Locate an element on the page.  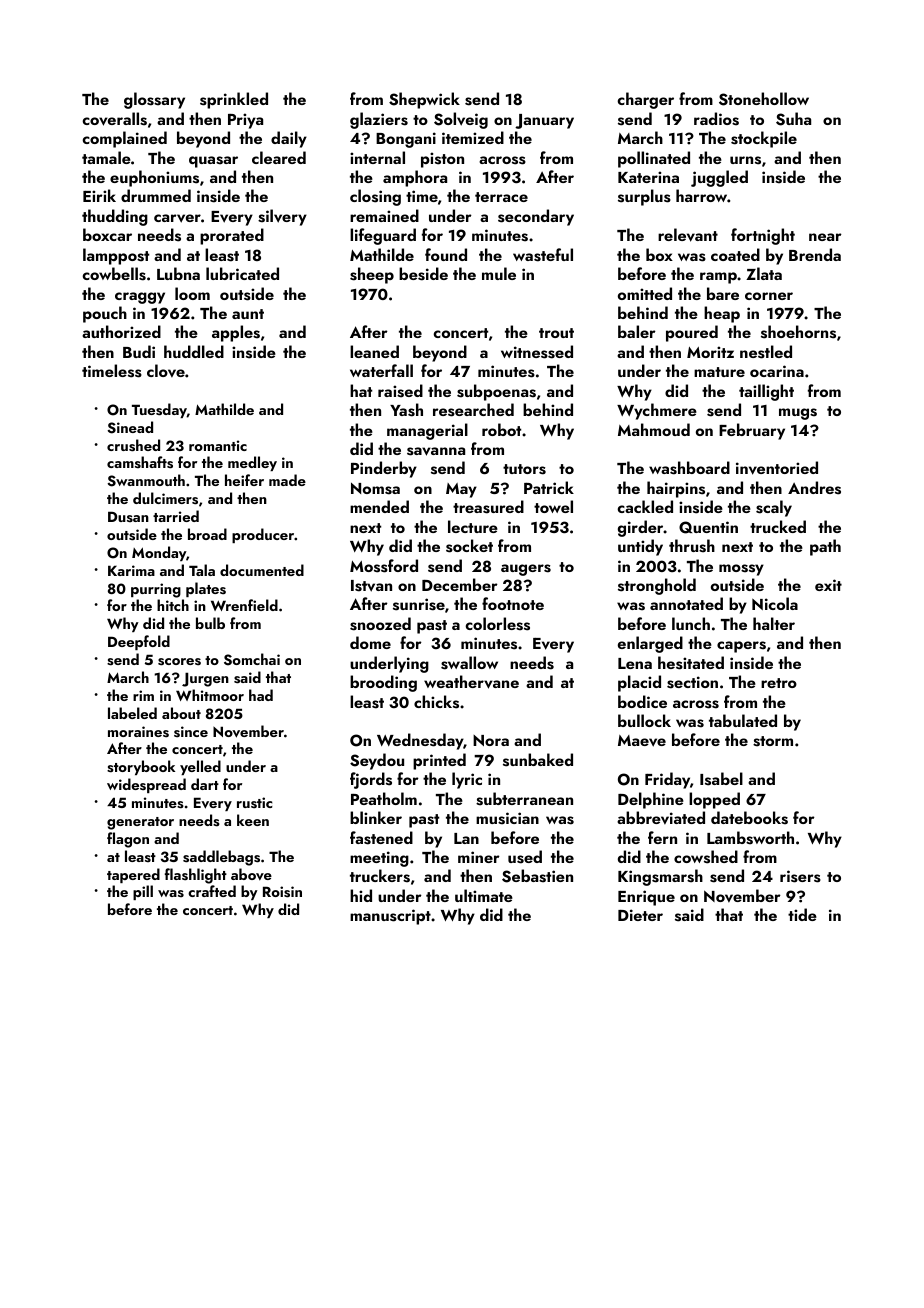
manuscript is located at coordinates (390, 917).
